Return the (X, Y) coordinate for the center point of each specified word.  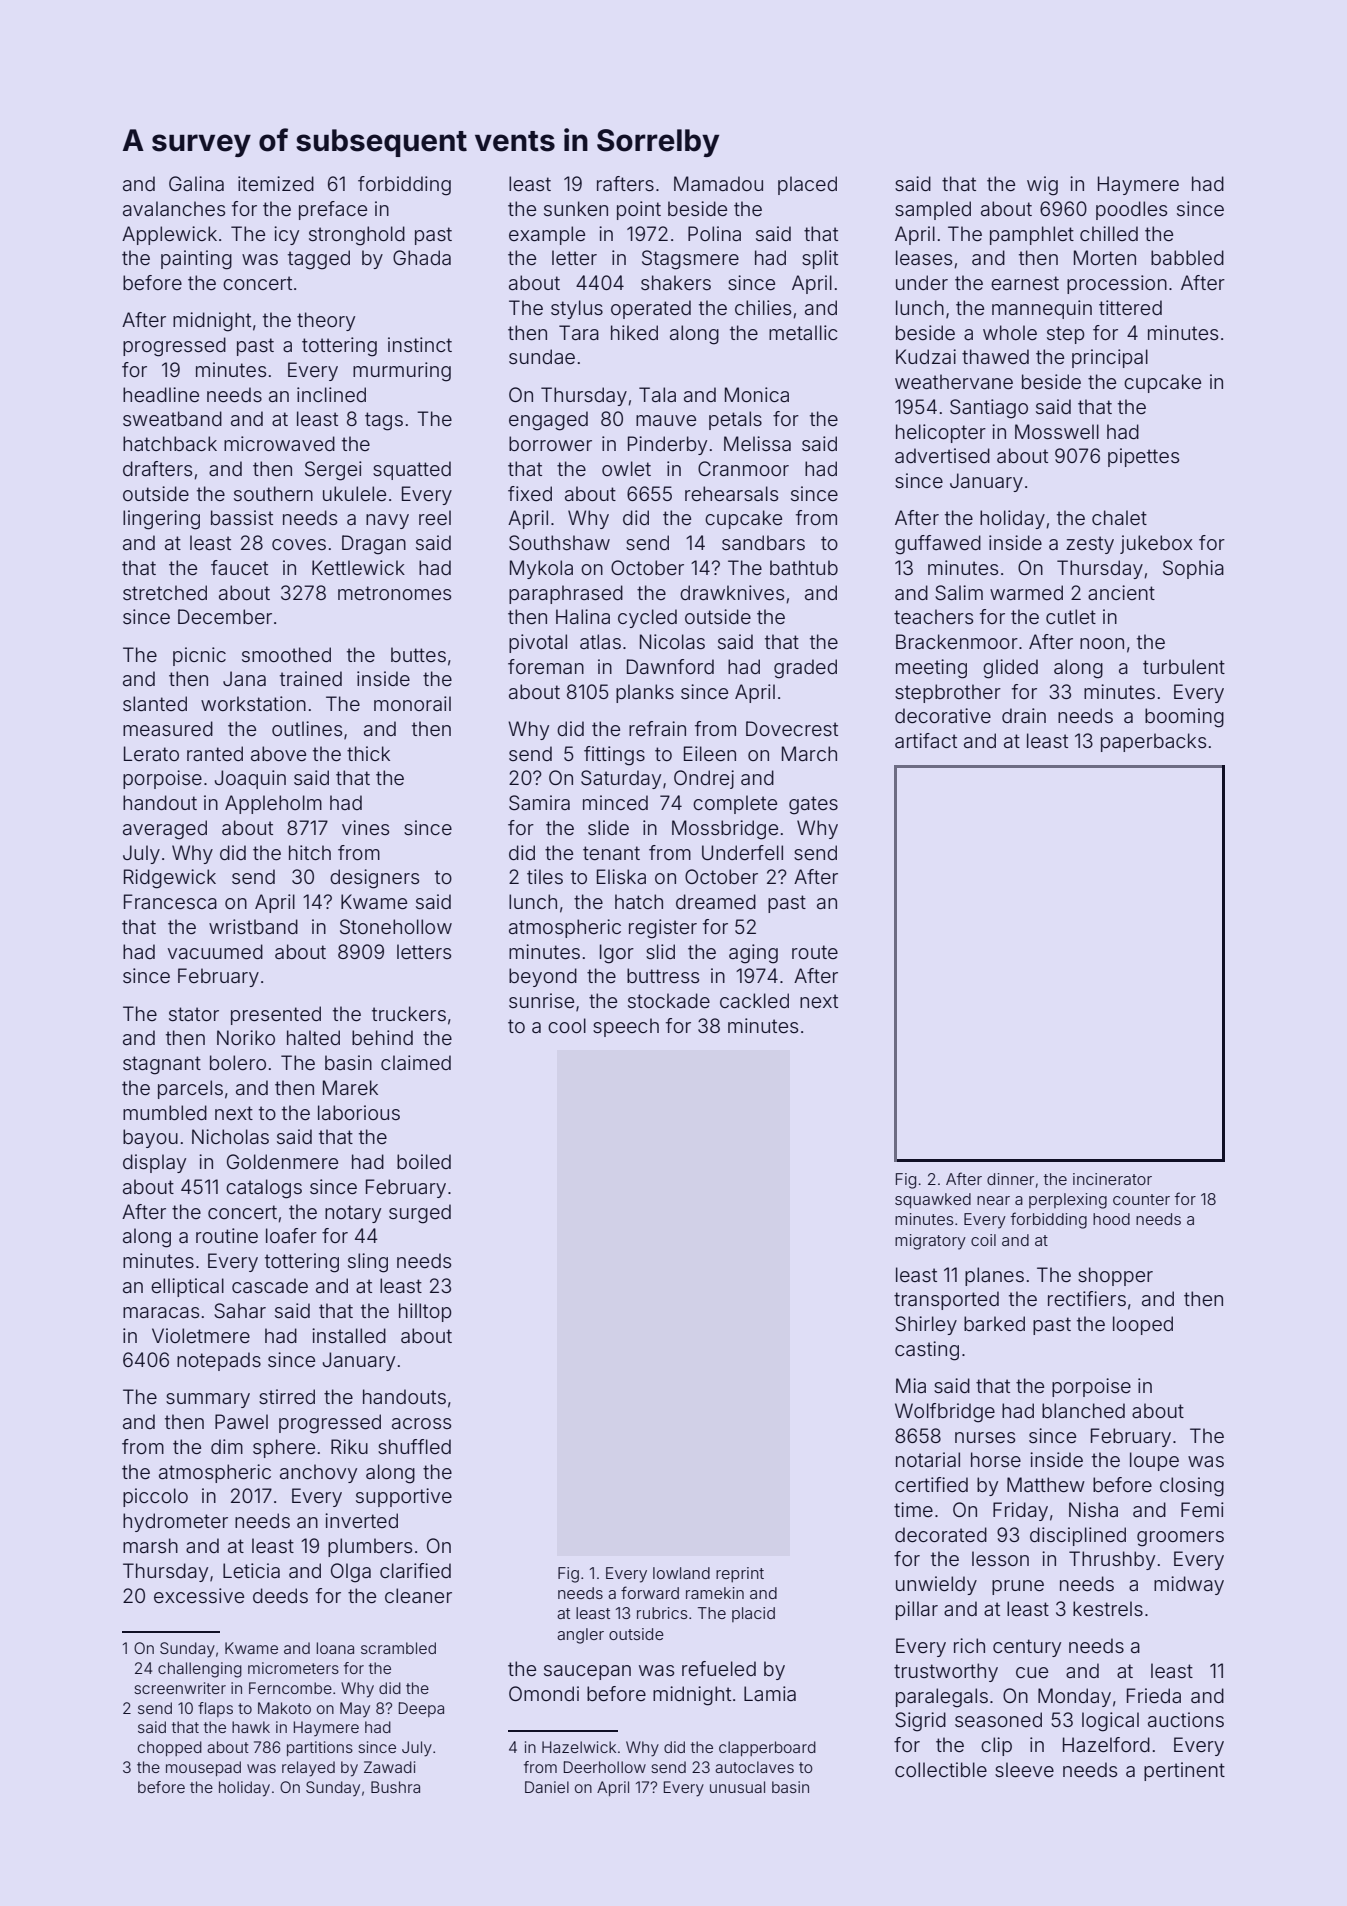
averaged (165, 830)
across (421, 1423)
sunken (576, 208)
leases (924, 257)
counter (1141, 1199)
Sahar (240, 1311)
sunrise (541, 1000)
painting (196, 260)
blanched (1083, 1410)
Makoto (284, 1708)
